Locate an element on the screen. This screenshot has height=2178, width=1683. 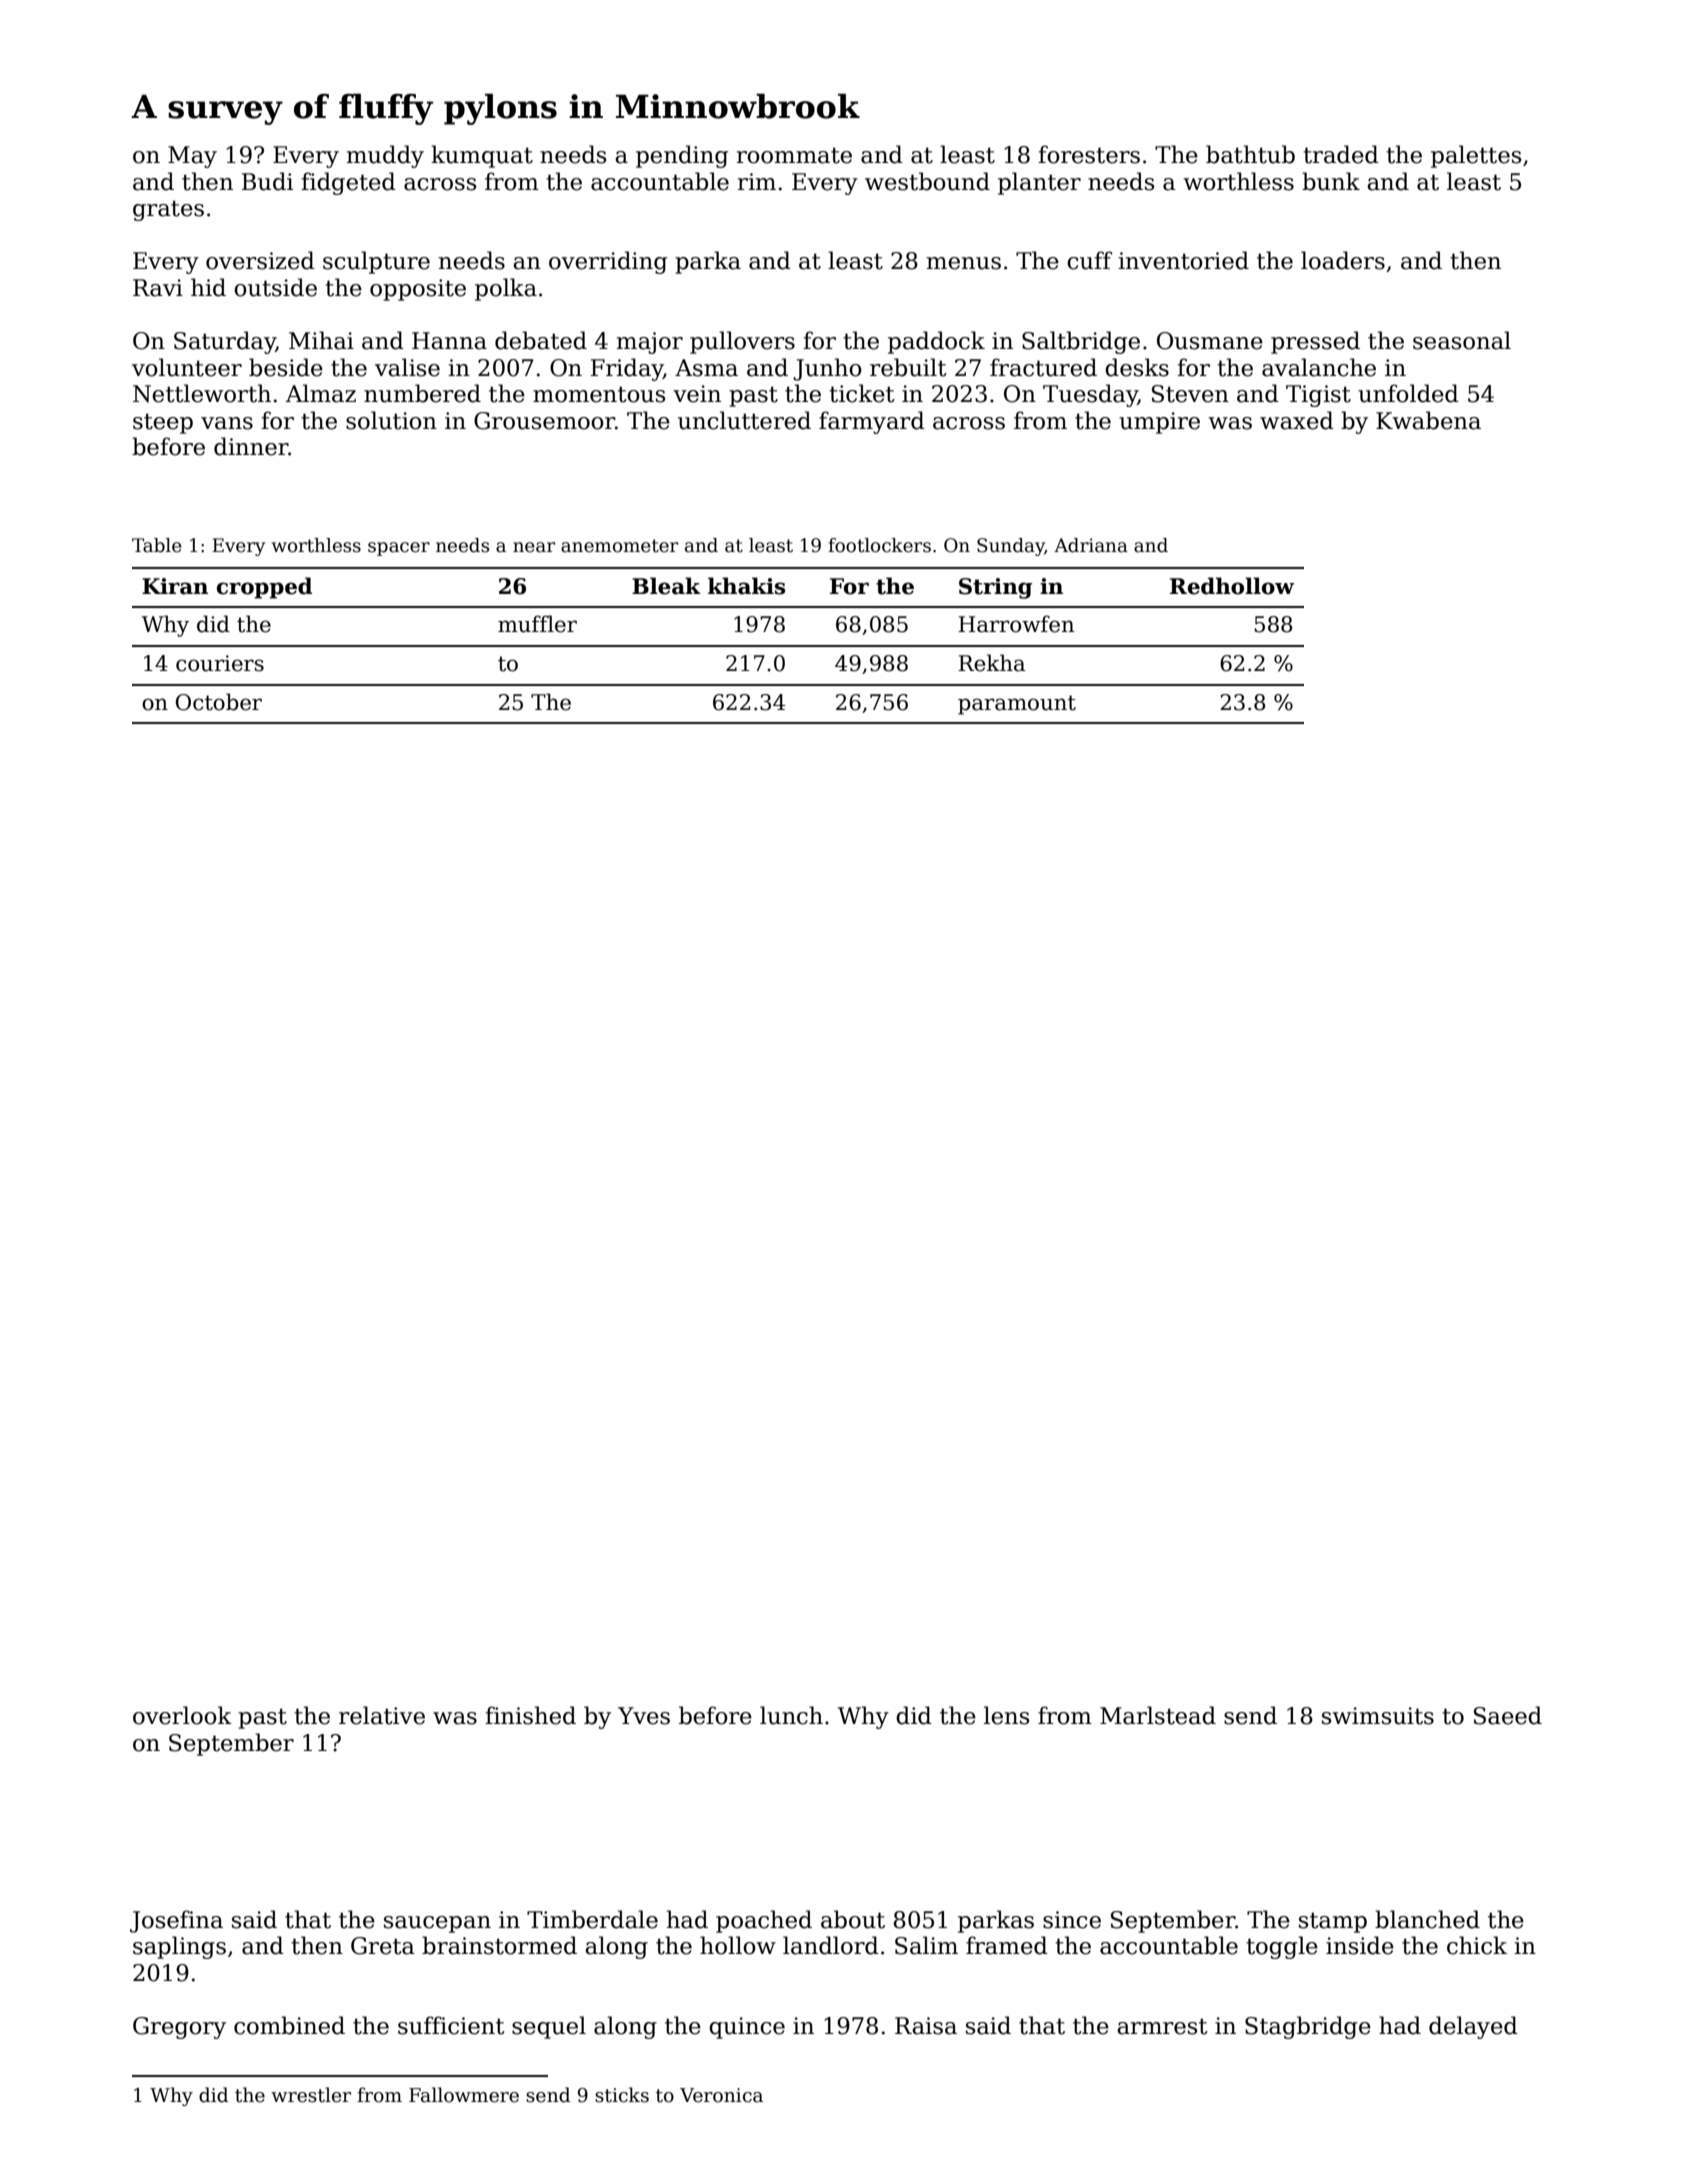
spacer is located at coordinates (399, 549).
